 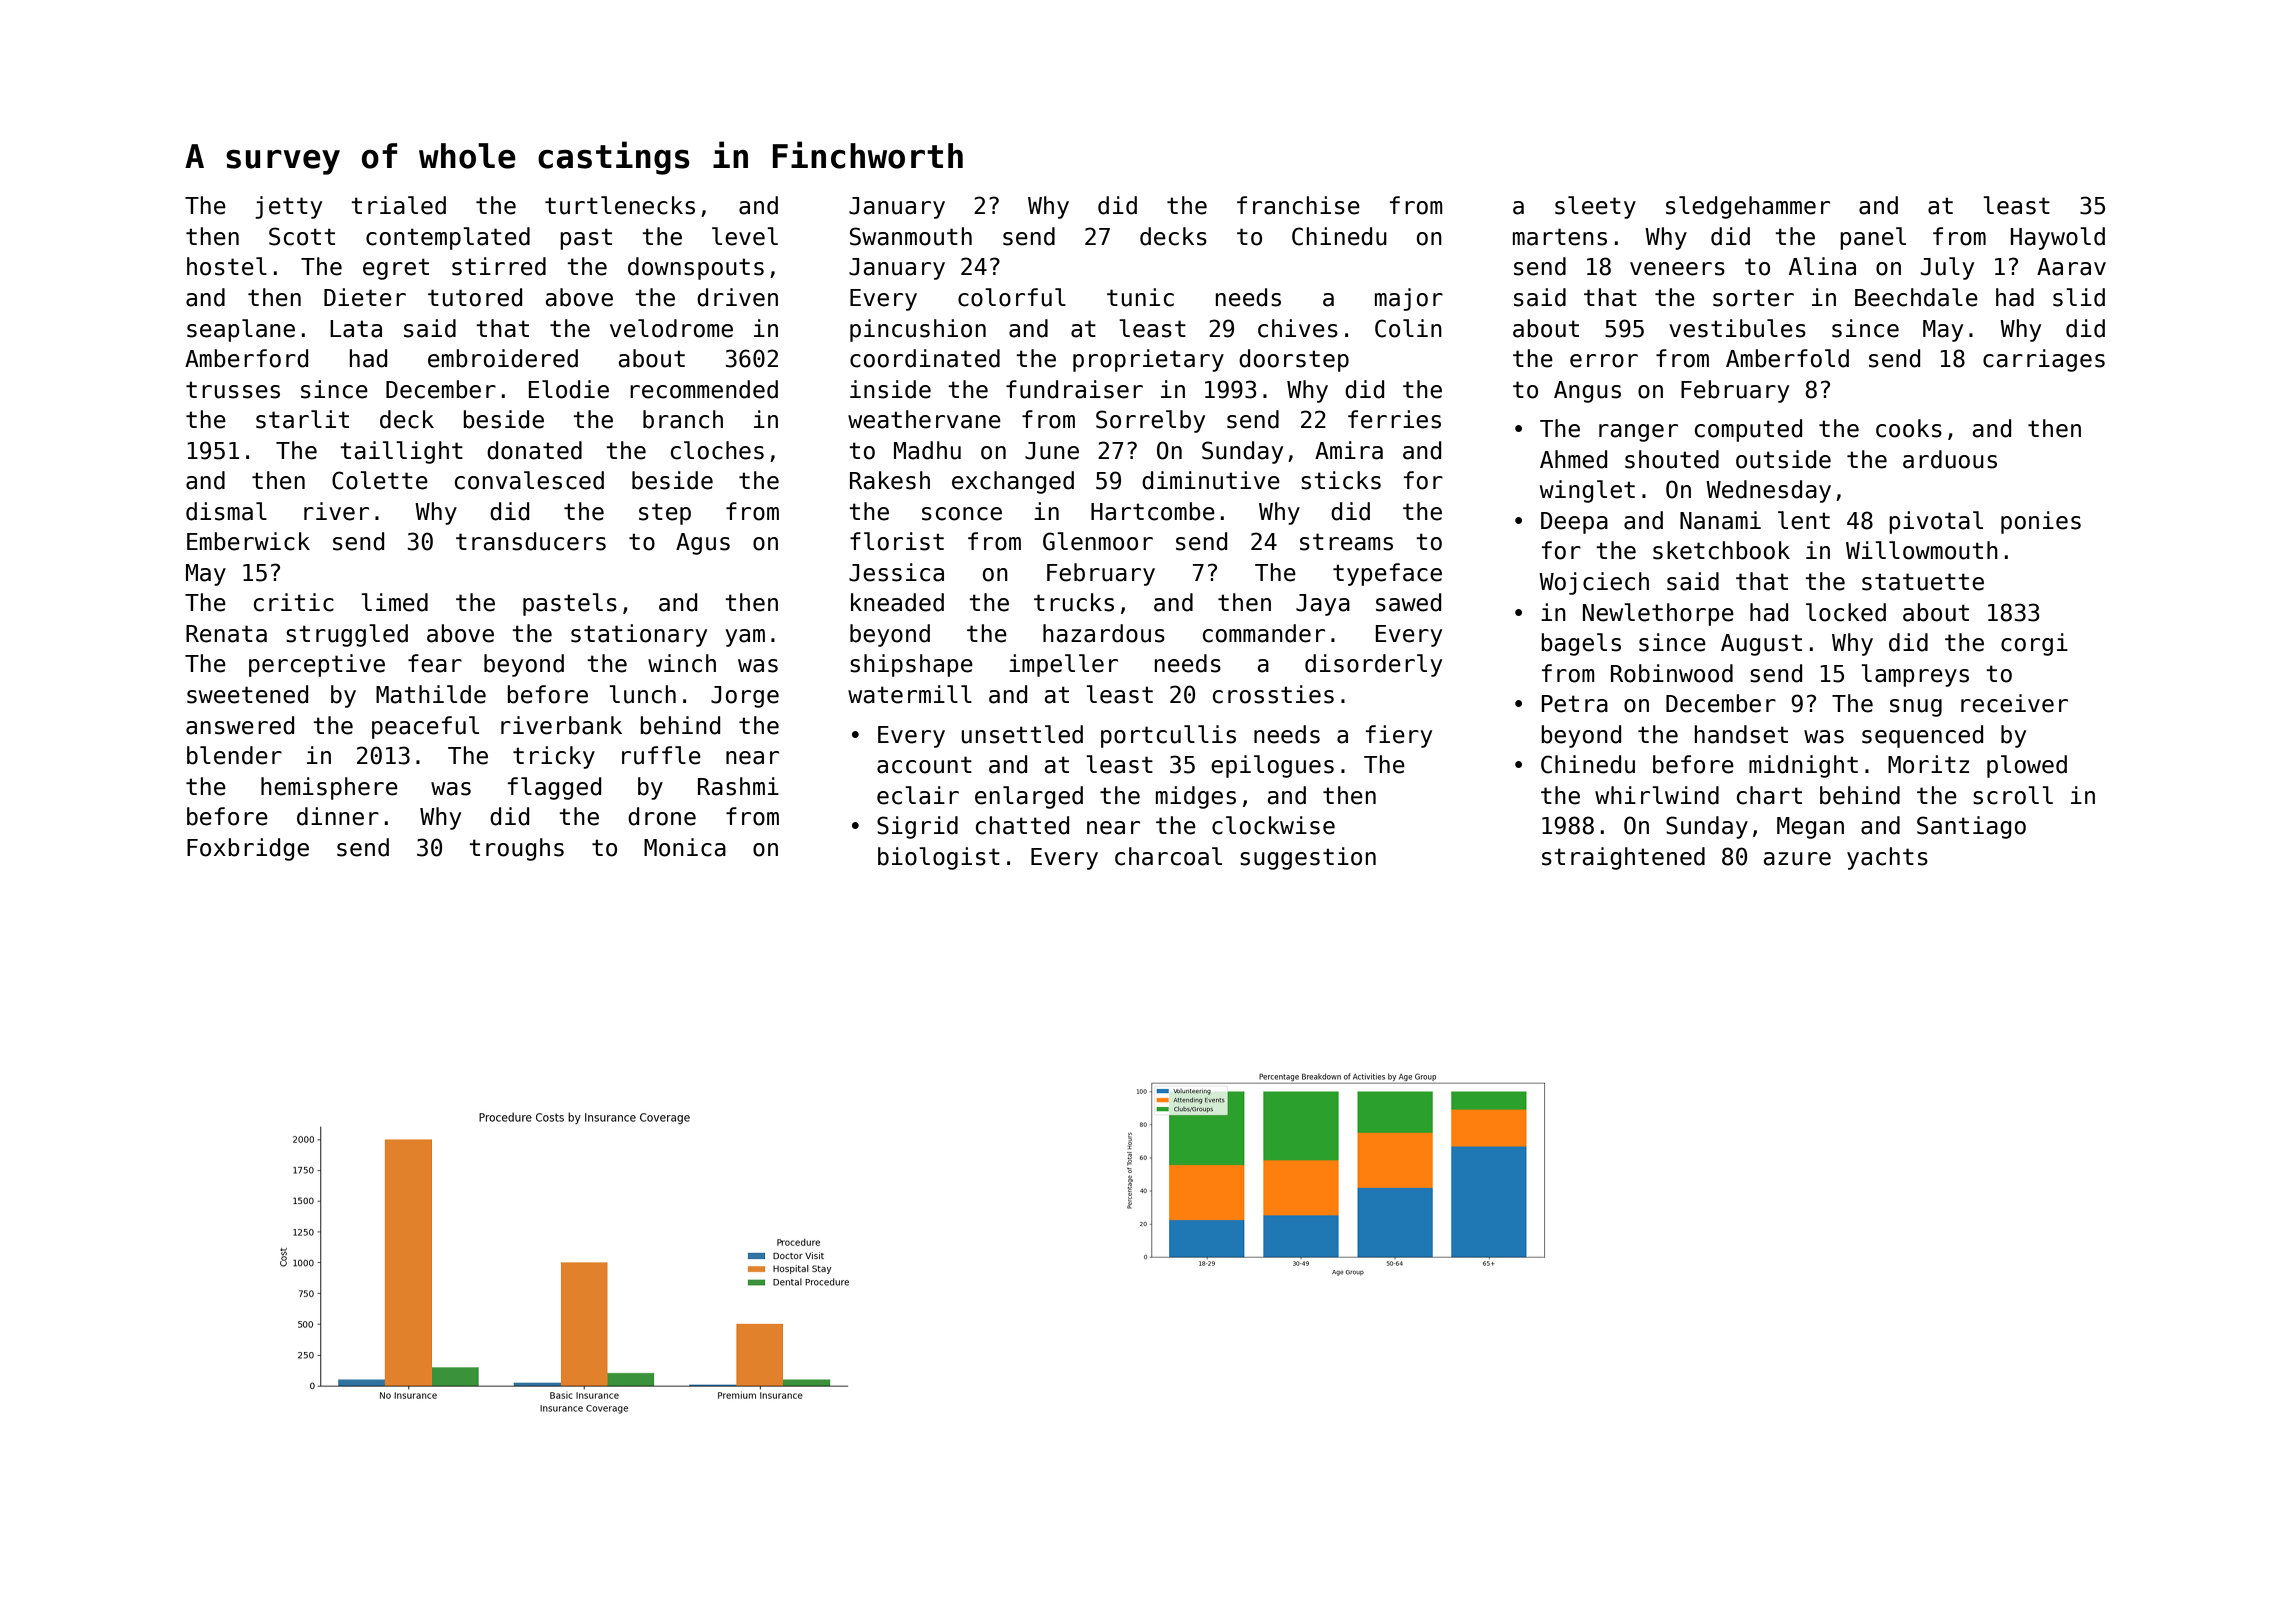 What do you see at coordinates (1074, 389) in the document?
I see `fundraiser` at bounding box center [1074, 389].
